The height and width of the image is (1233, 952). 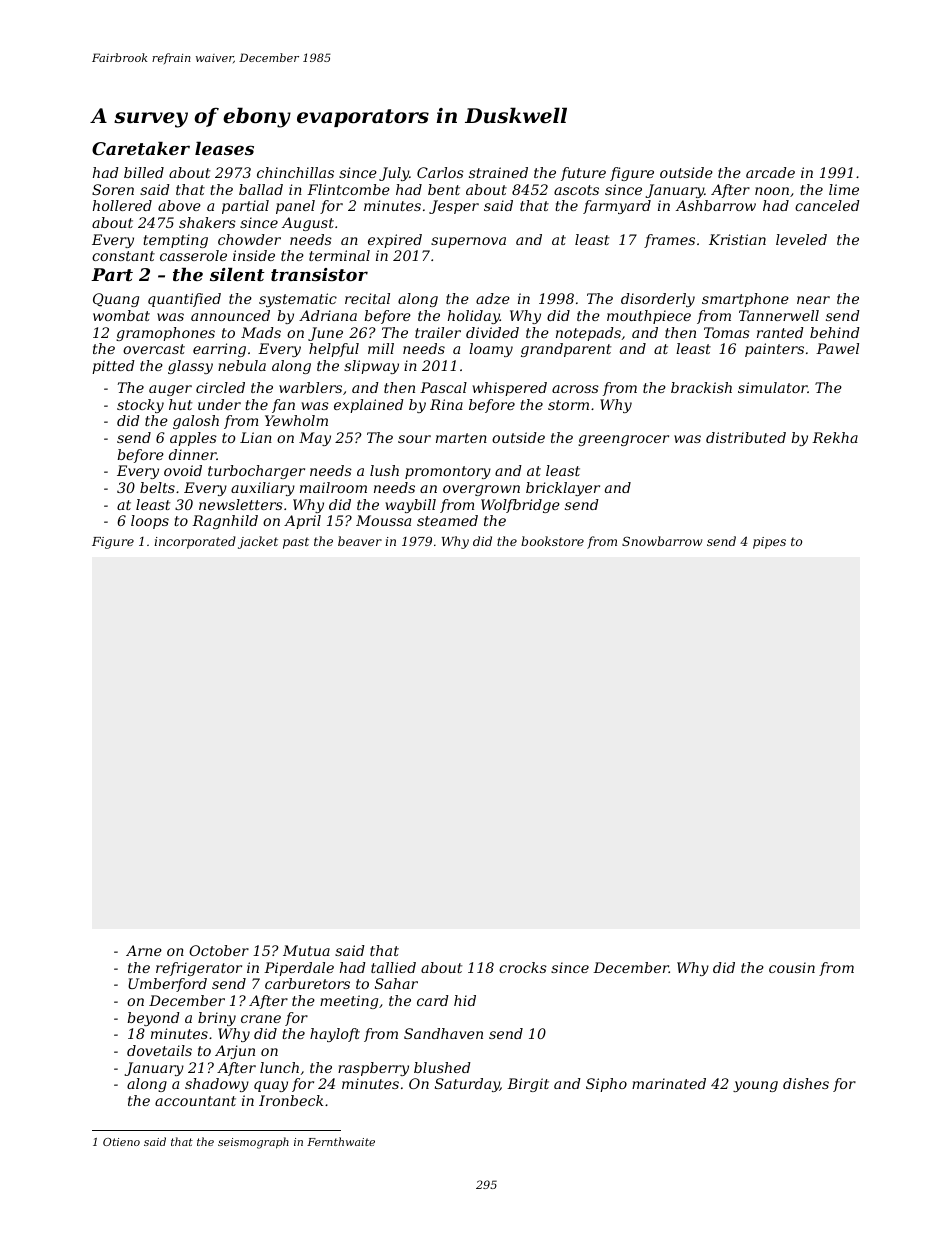 I want to click on Snowbarrow, so click(x=662, y=541).
